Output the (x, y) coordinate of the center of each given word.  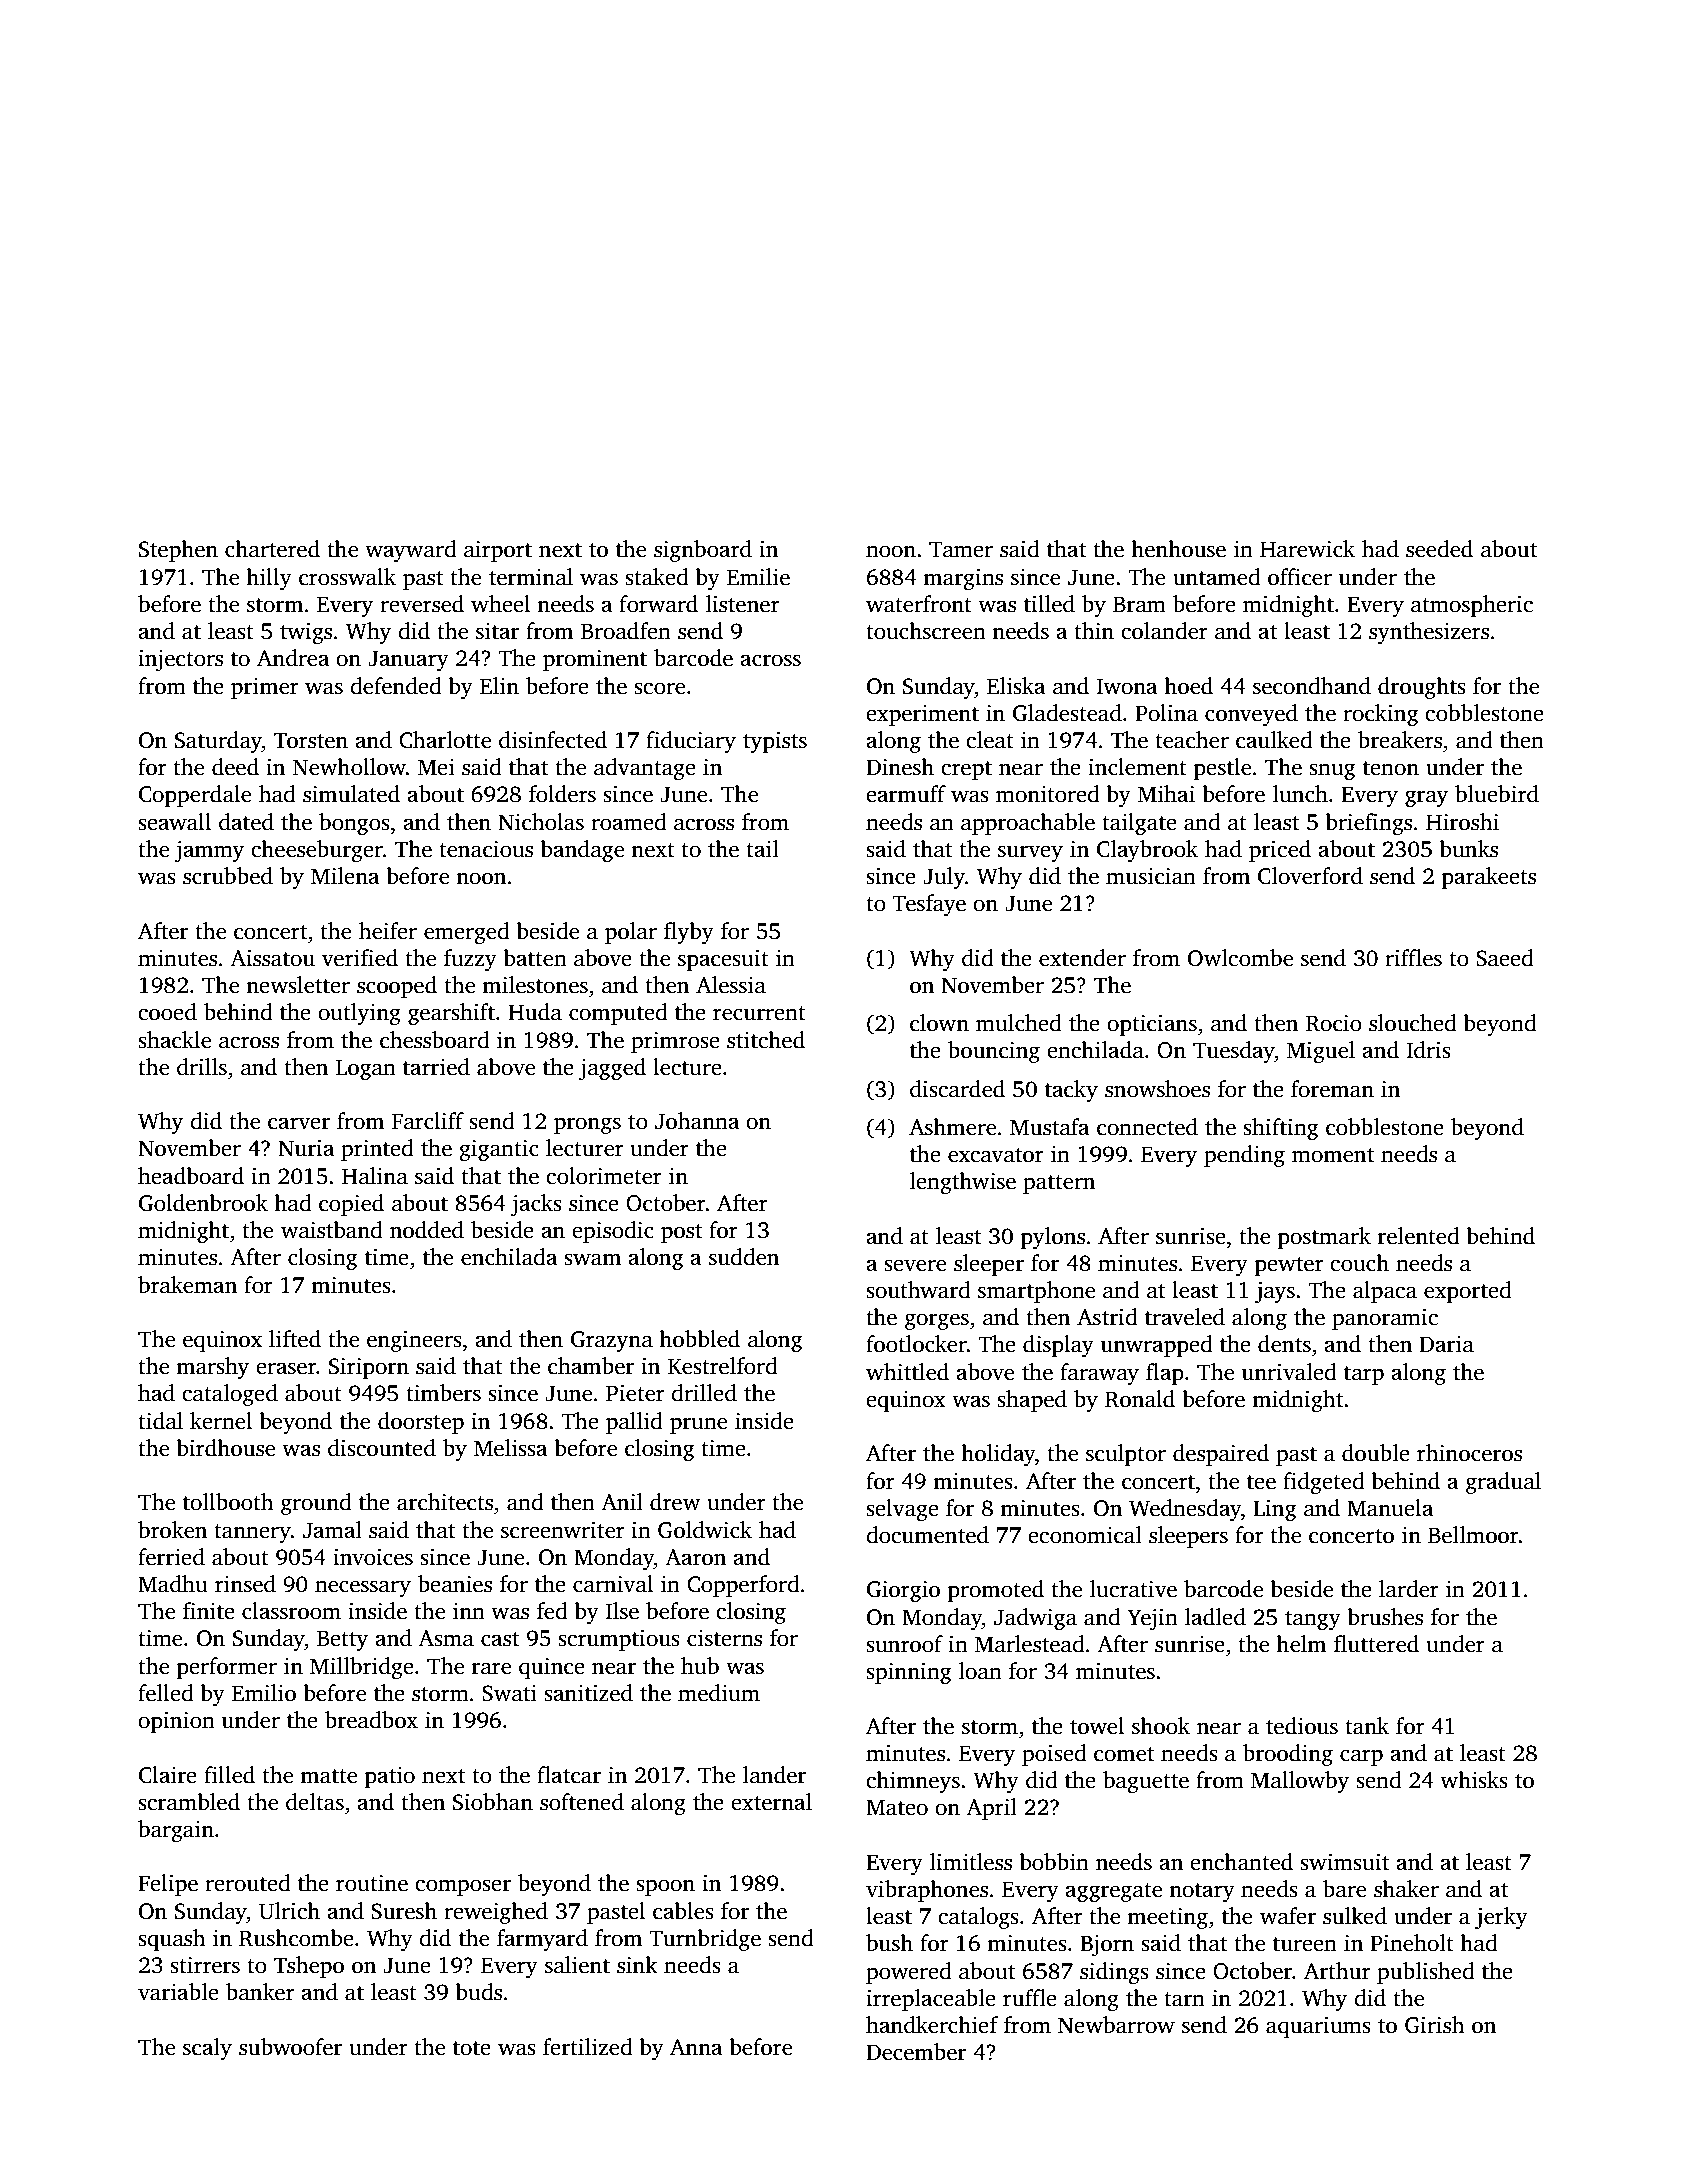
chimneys (913, 1782)
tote (472, 2048)
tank (1367, 1726)
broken (172, 1530)
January (408, 660)
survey (1030, 853)
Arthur (1337, 1971)
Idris (1428, 1050)
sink (637, 1965)
